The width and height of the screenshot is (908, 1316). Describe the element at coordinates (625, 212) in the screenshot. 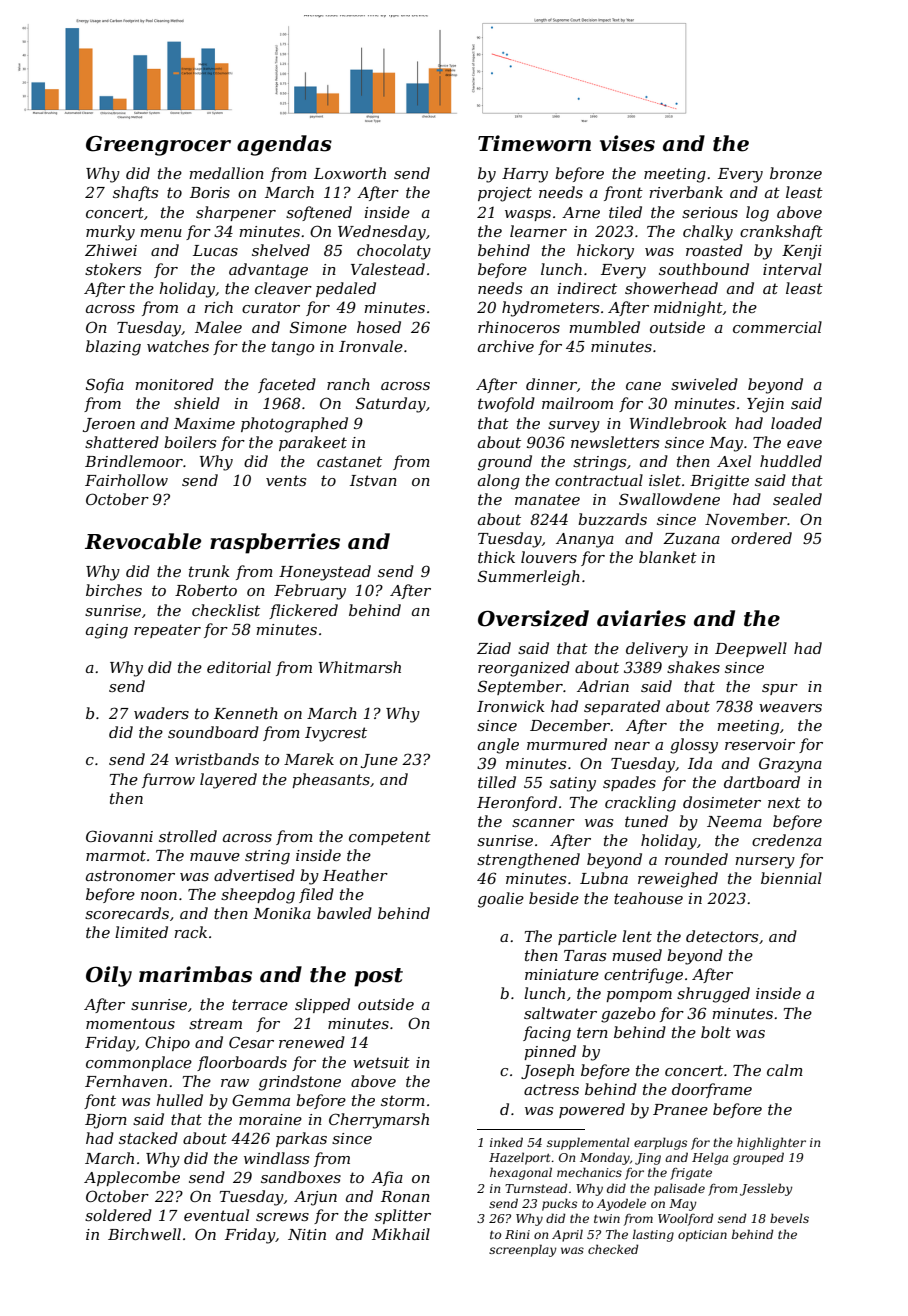

I see `tiled` at that location.
